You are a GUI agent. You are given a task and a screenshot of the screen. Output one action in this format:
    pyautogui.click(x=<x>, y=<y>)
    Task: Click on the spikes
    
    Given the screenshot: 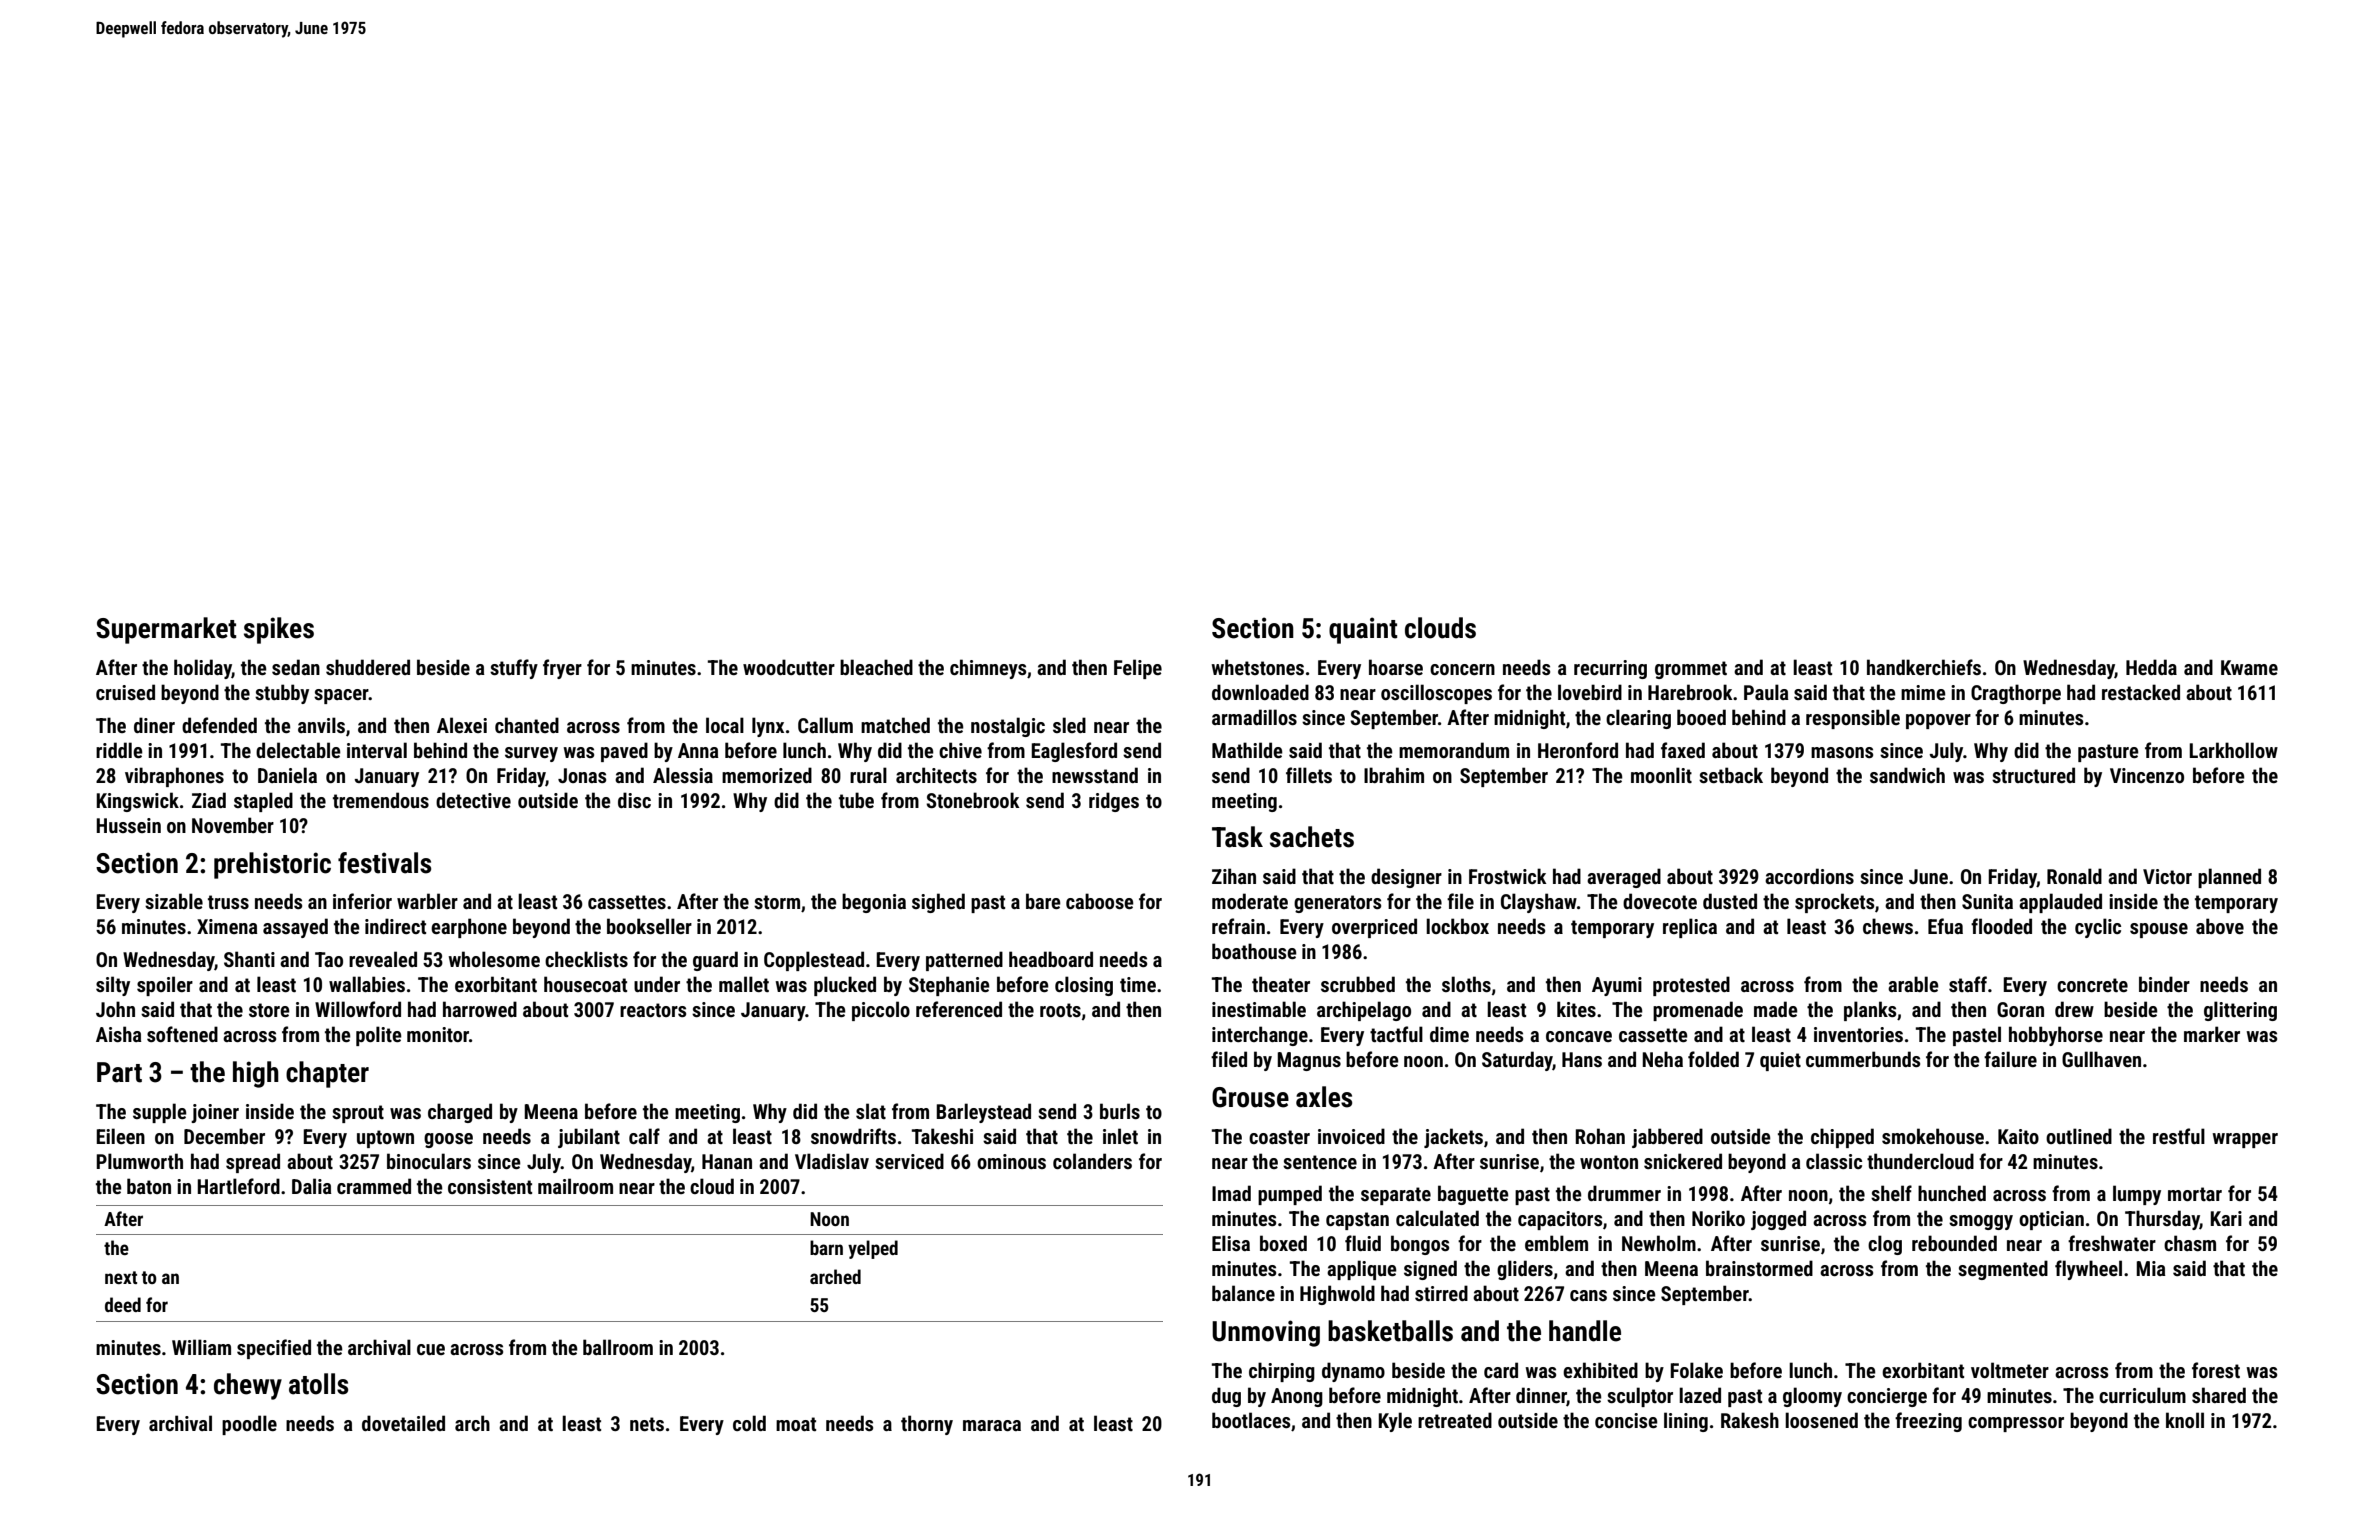 What is the action you would take?
    pyautogui.click(x=279, y=630)
